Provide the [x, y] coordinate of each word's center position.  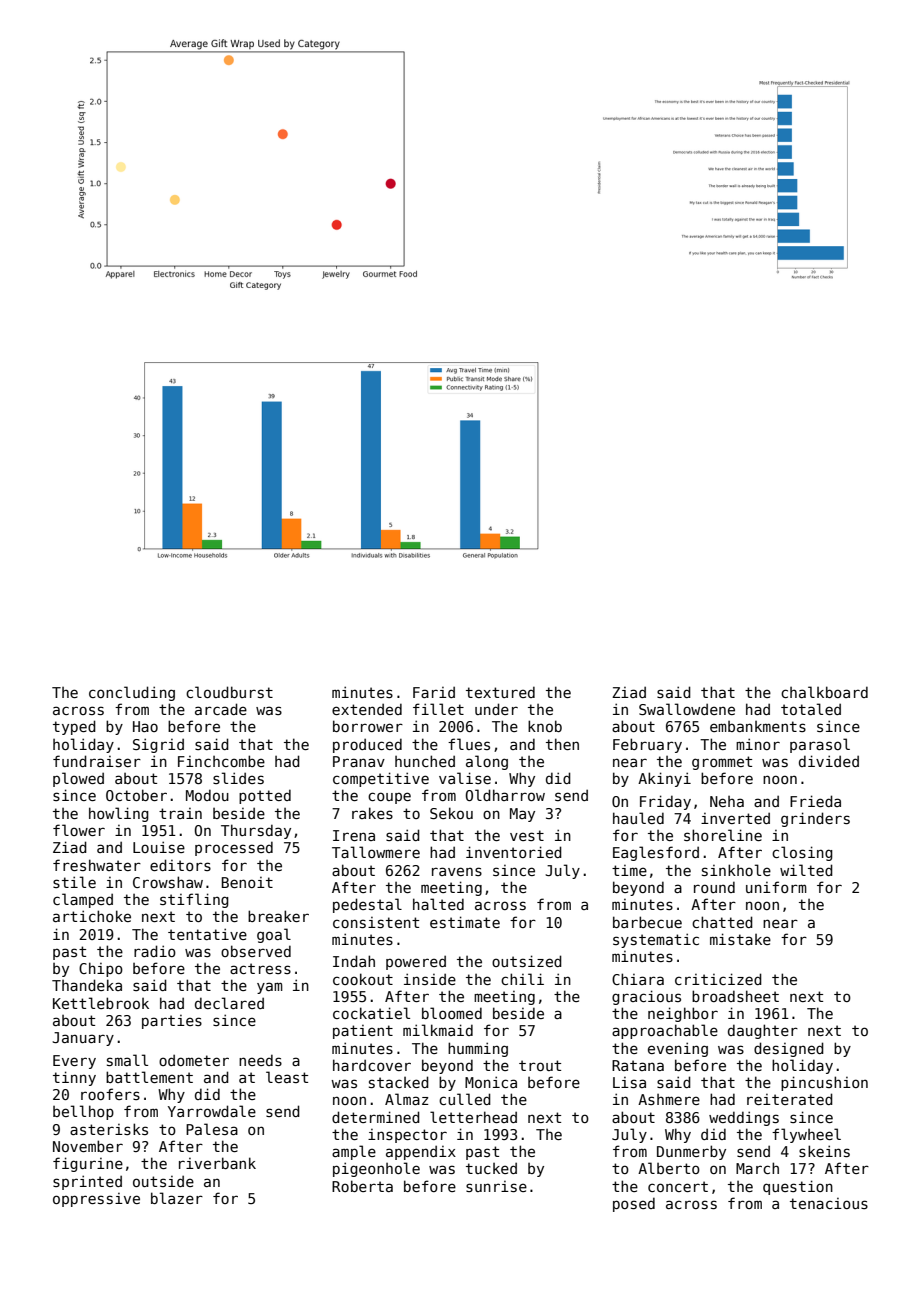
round [714, 887]
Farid [434, 692]
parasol [820, 745]
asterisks [109, 1129]
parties [172, 1022]
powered [416, 962]
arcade [221, 709]
